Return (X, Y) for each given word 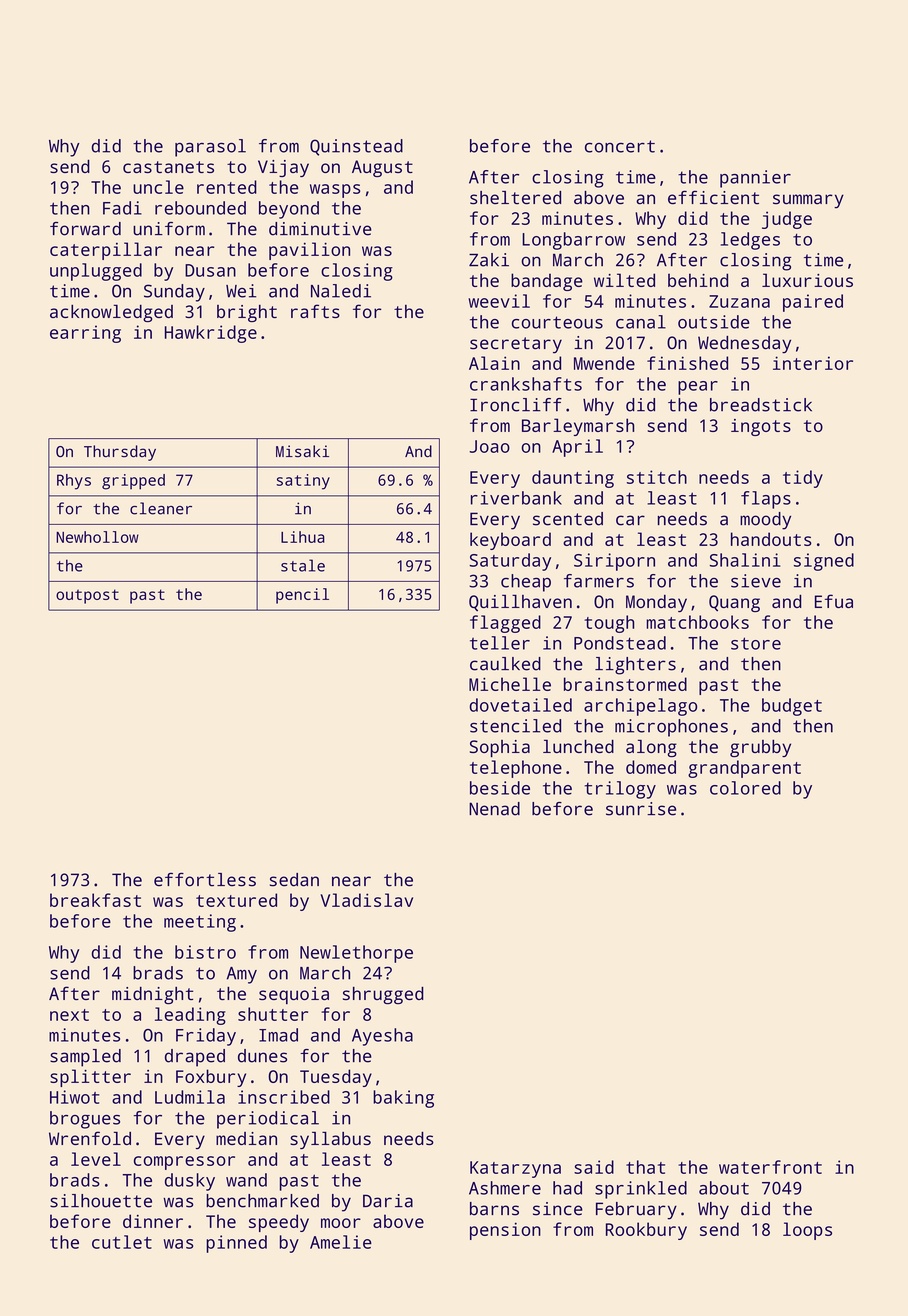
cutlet (122, 1242)
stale (303, 565)
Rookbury (646, 1231)
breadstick (761, 405)
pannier (755, 179)
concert (620, 146)
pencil (302, 596)
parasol (210, 148)
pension (505, 1231)
